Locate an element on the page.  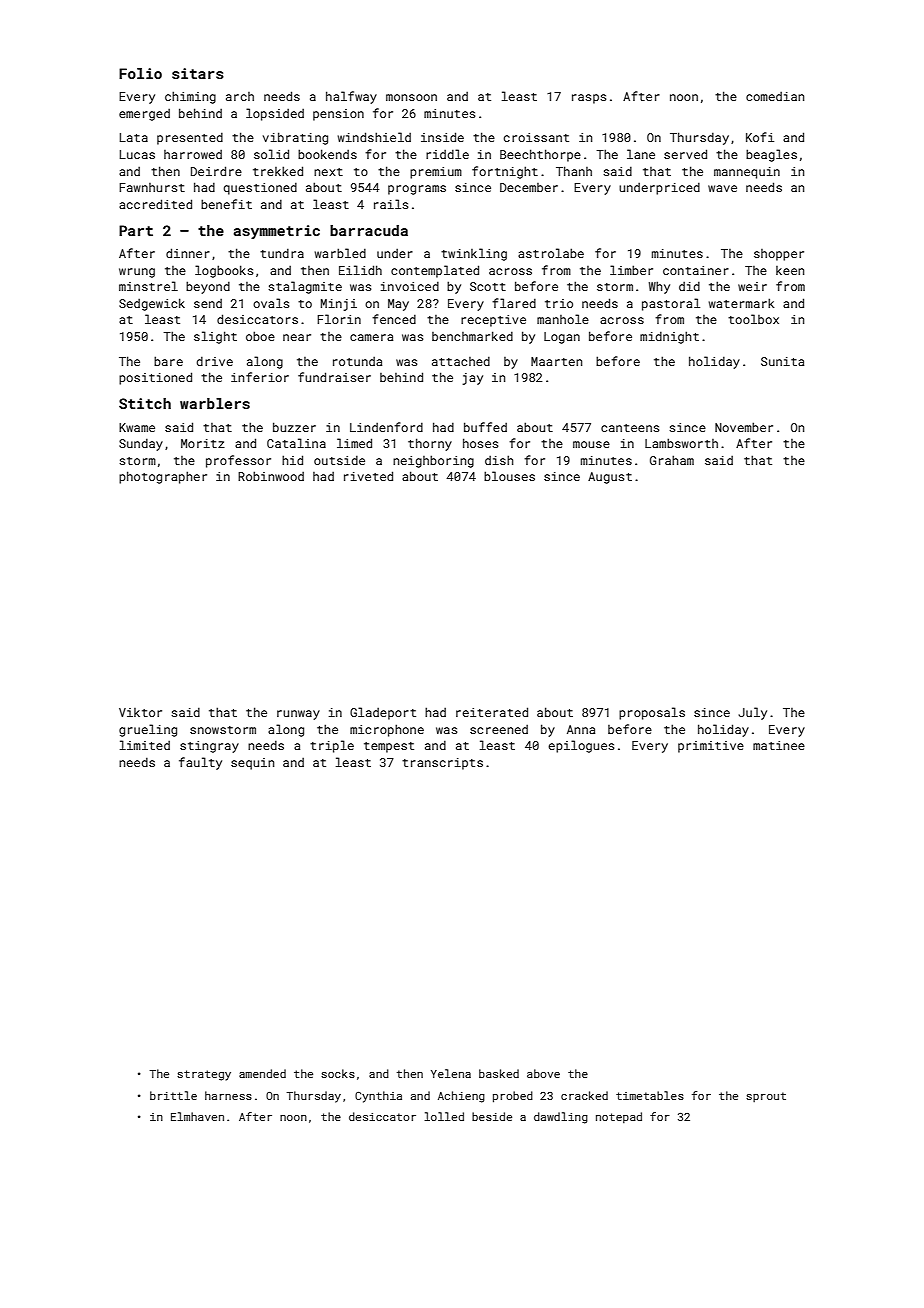
sequin is located at coordinates (252, 764).
